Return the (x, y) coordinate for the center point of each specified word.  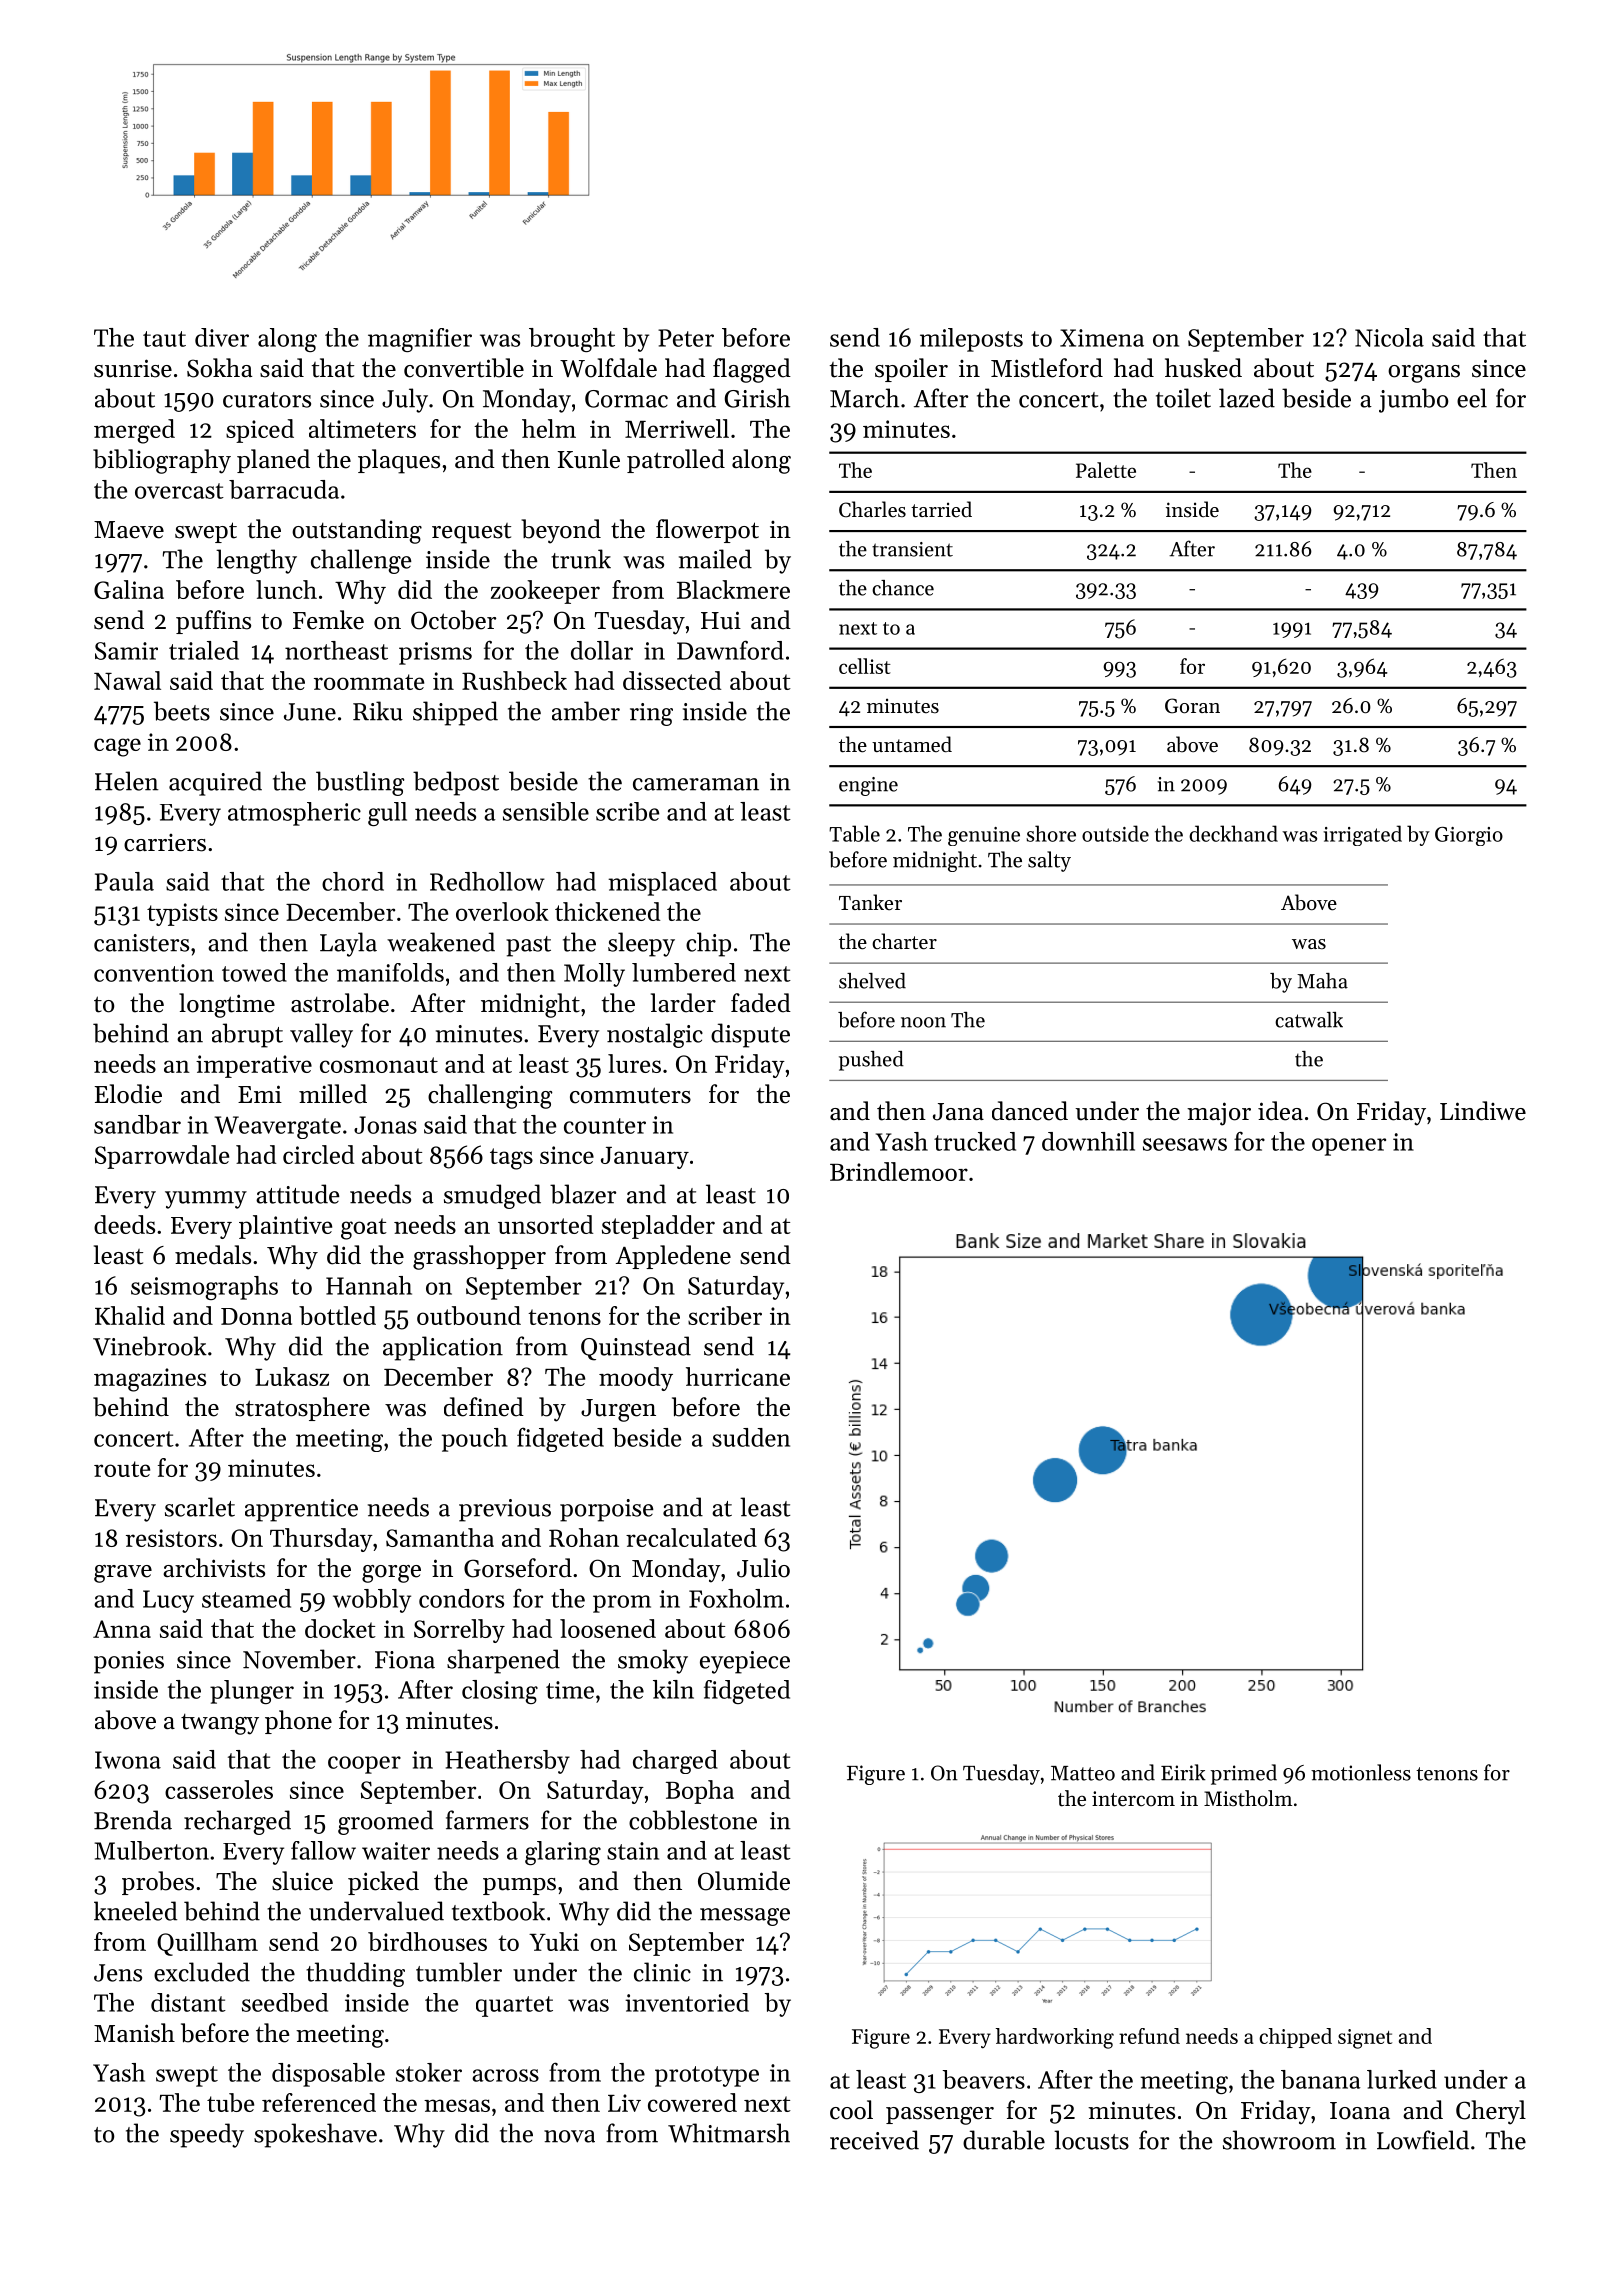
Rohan (584, 1537)
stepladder (658, 1227)
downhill (1088, 1141)
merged (134, 431)
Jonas (385, 1125)
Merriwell (677, 428)
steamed (246, 1598)
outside (1115, 833)
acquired (215, 783)
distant (188, 2002)
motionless (1361, 1772)
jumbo (1414, 400)
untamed (912, 744)
